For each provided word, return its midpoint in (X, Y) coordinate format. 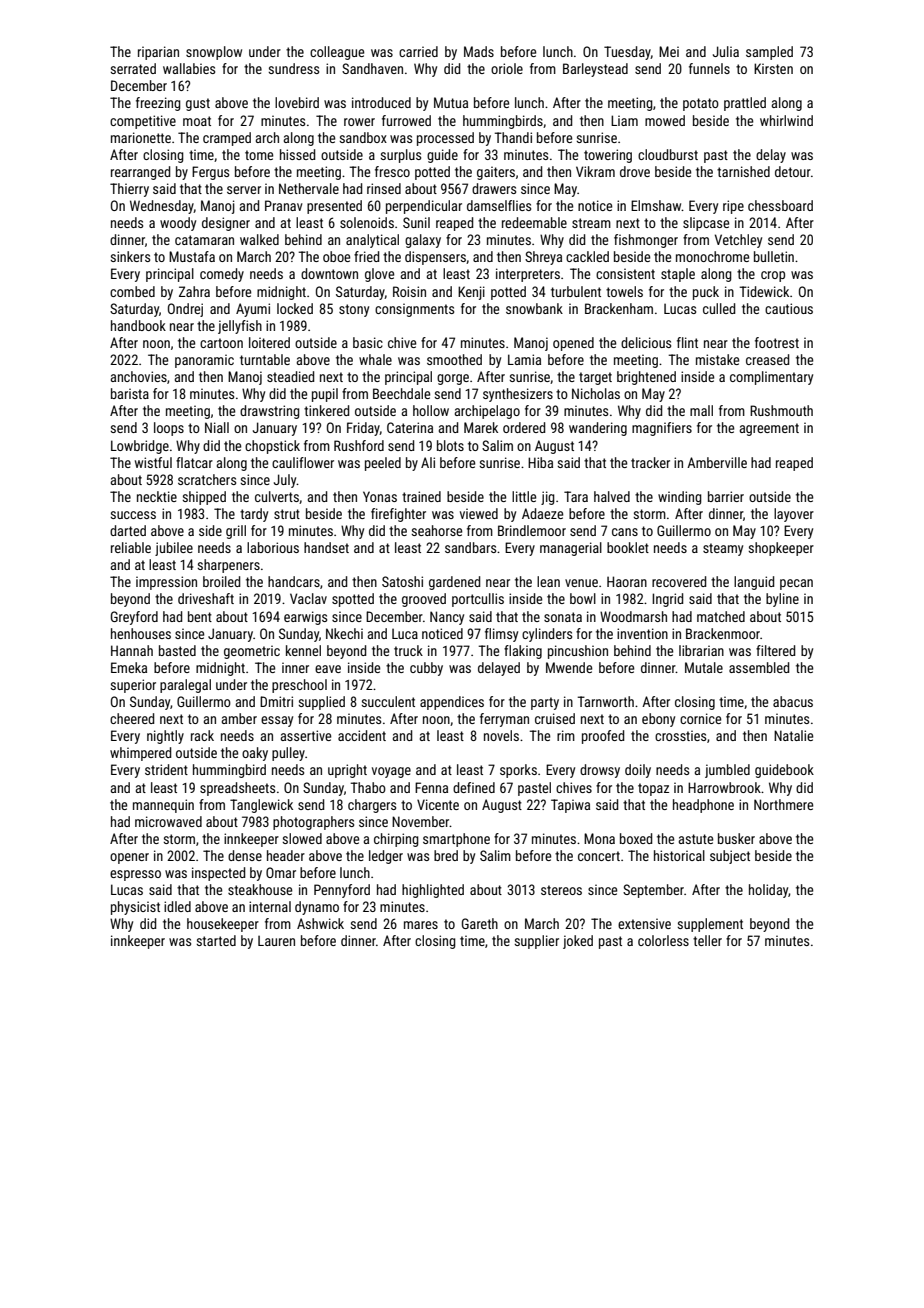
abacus (793, 701)
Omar (281, 872)
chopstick (272, 447)
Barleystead (595, 70)
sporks (518, 771)
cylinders (547, 635)
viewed (479, 513)
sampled (769, 53)
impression (166, 583)
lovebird (297, 102)
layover (794, 515)
